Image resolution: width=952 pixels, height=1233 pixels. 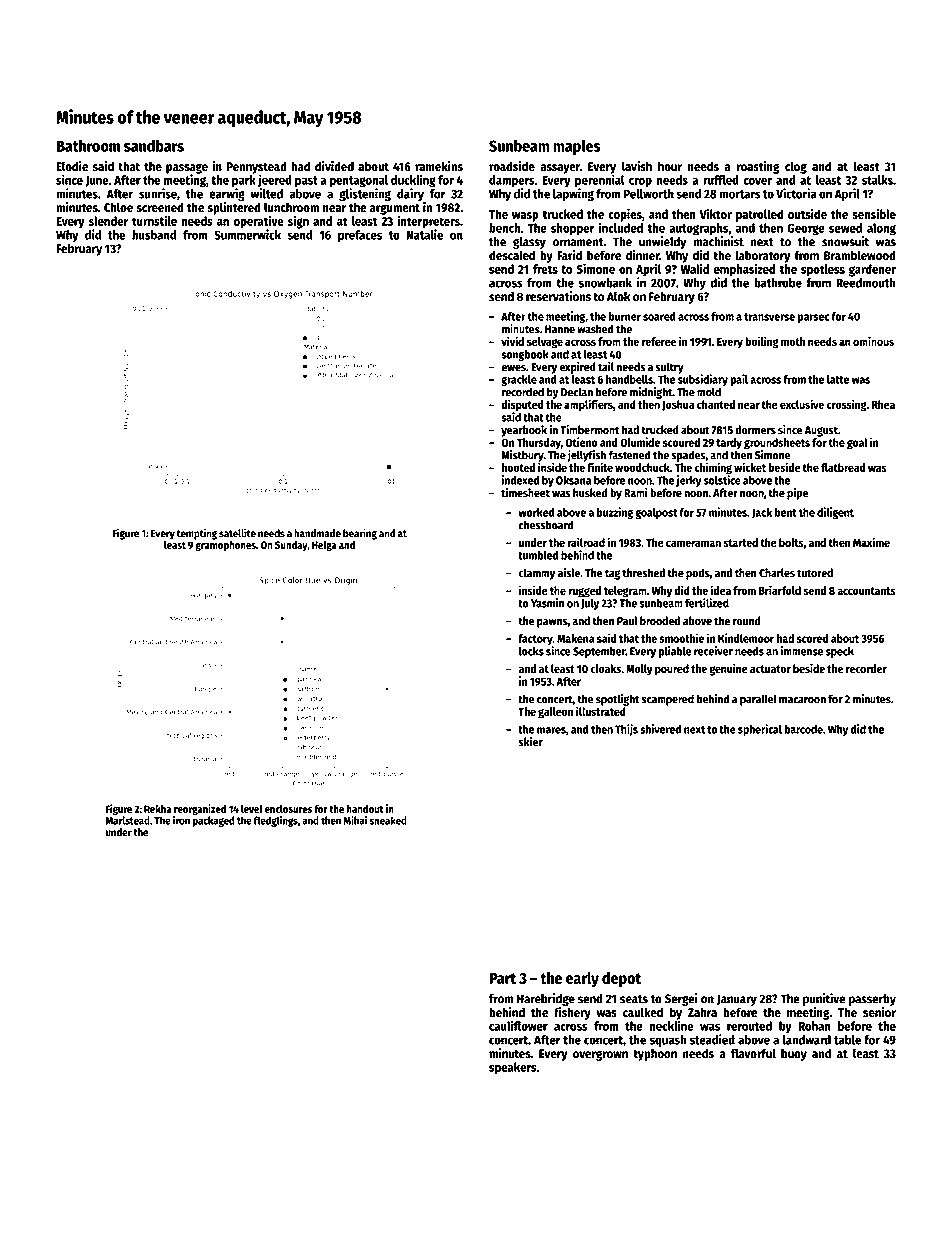 I want to click on Summerwick, so click(x=247, y=234).
